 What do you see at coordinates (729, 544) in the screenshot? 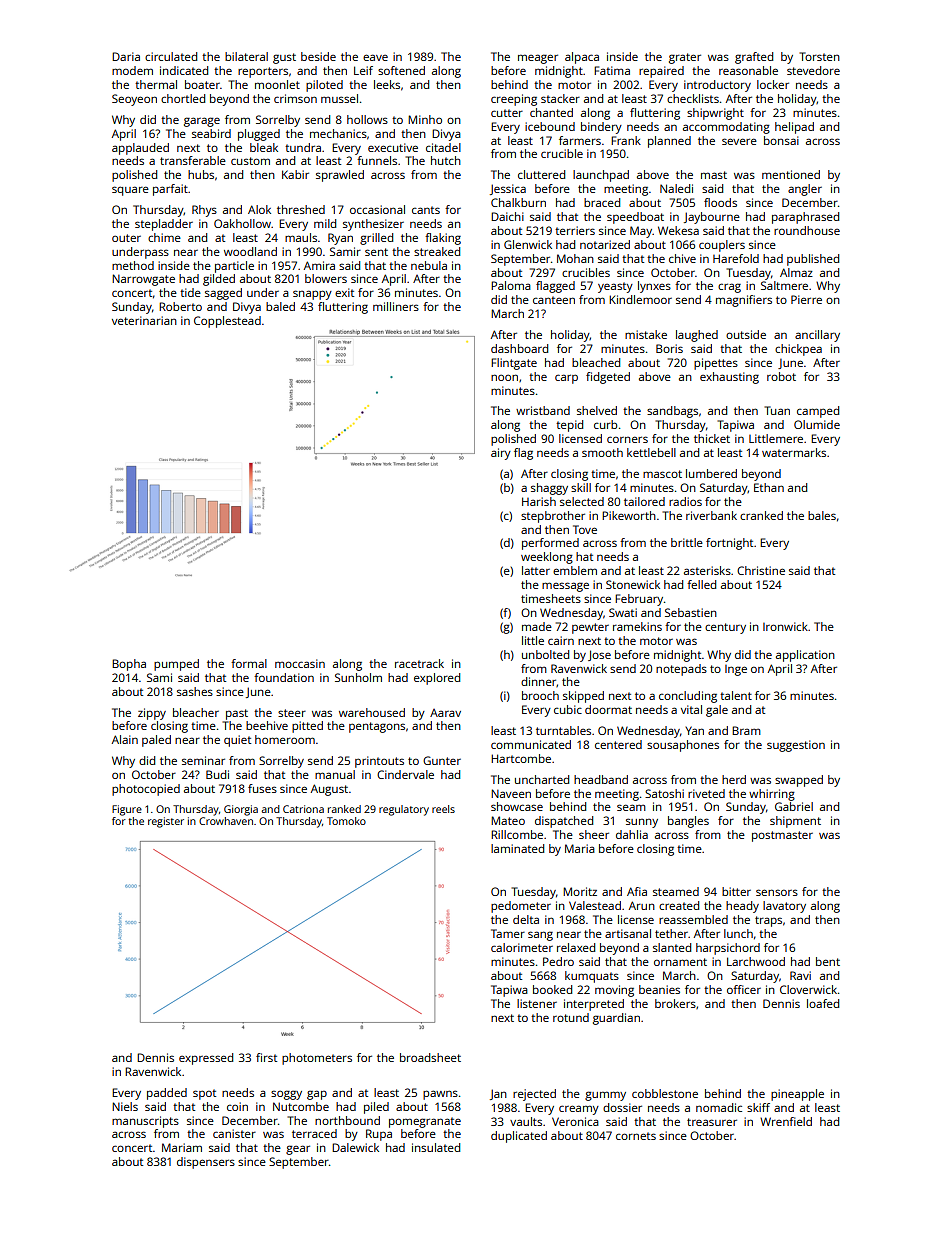
I see `fortnight` at bounding box center [729, 544].
